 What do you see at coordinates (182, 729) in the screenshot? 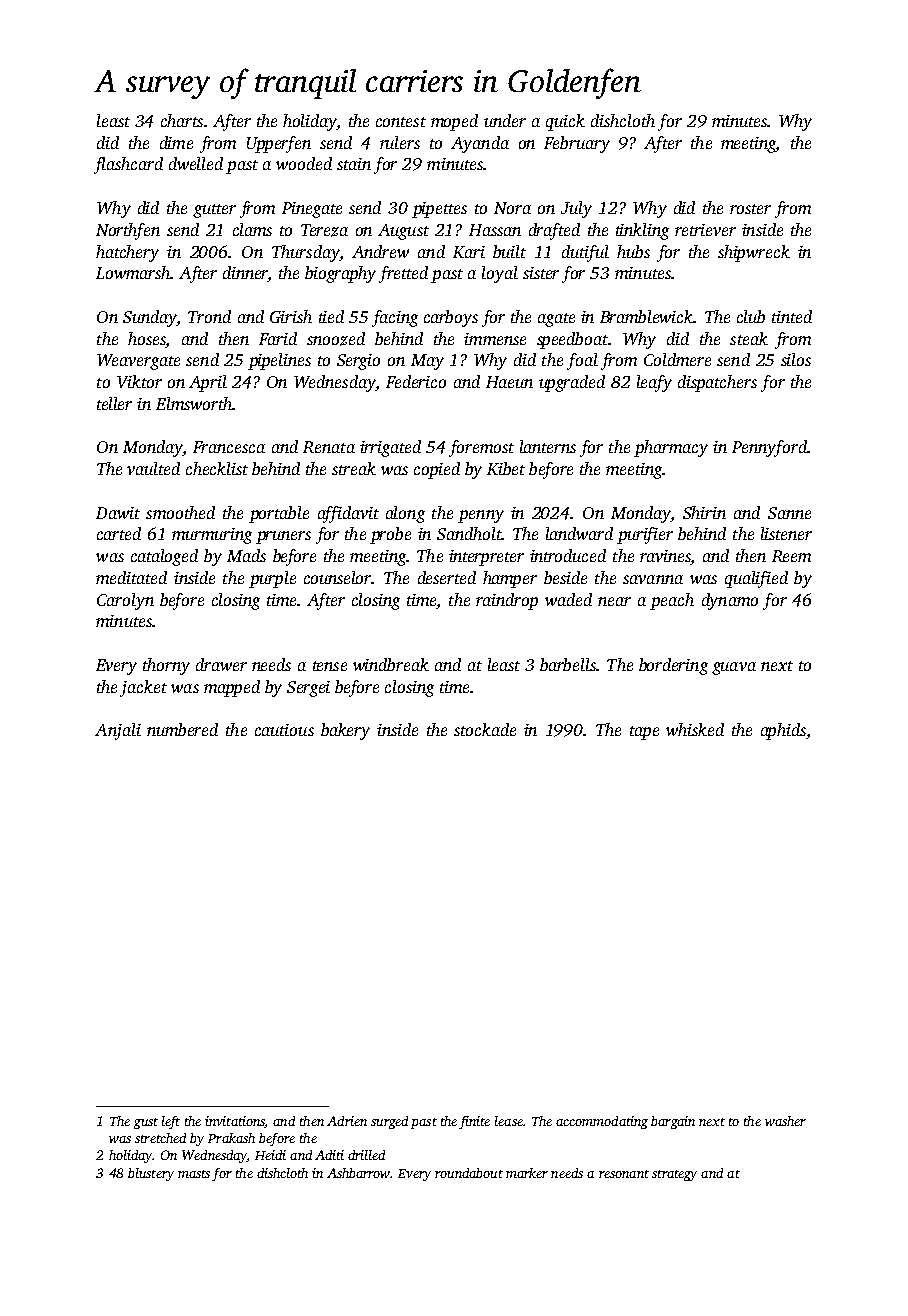
I see `numbered` at bounding box center [182, 729].
